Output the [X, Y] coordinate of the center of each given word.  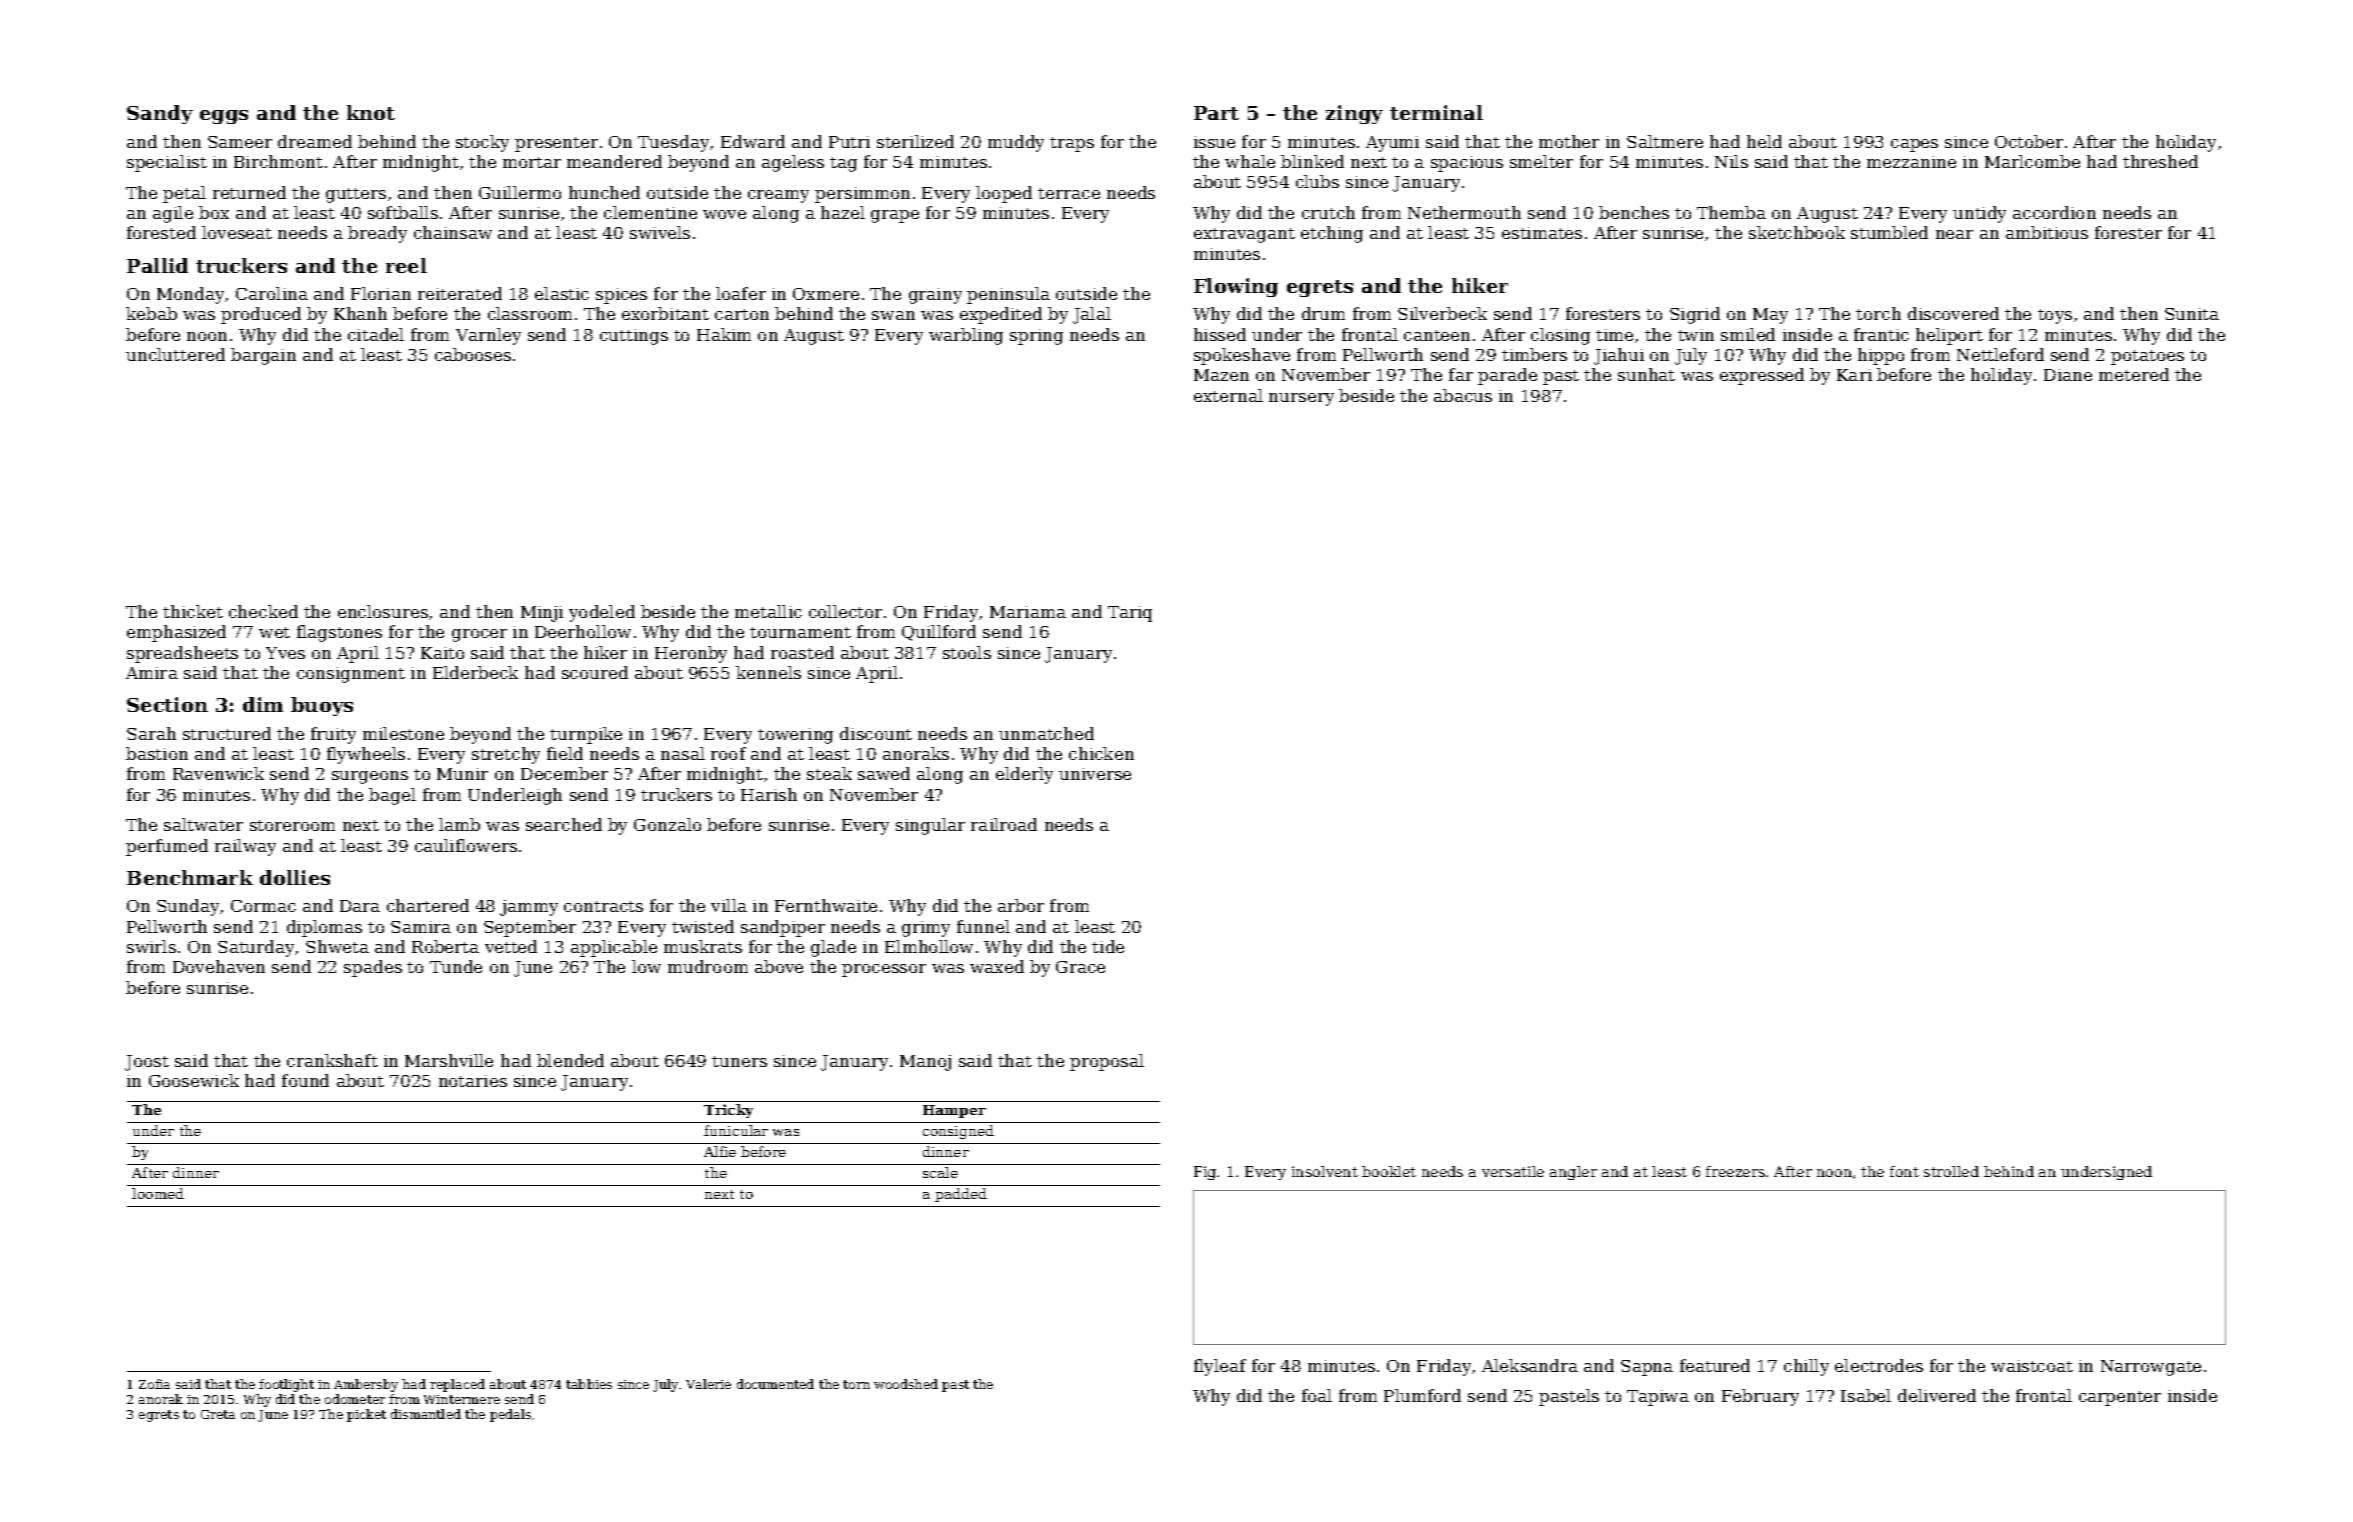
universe [1095, 774]
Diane [2068, 375]
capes [1914, 145]
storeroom [292, 825]
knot [371, 112]
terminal [1436, 112]
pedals [510, 1415]
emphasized [176, 633]
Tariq [1130, 614]
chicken [1101, 753]
